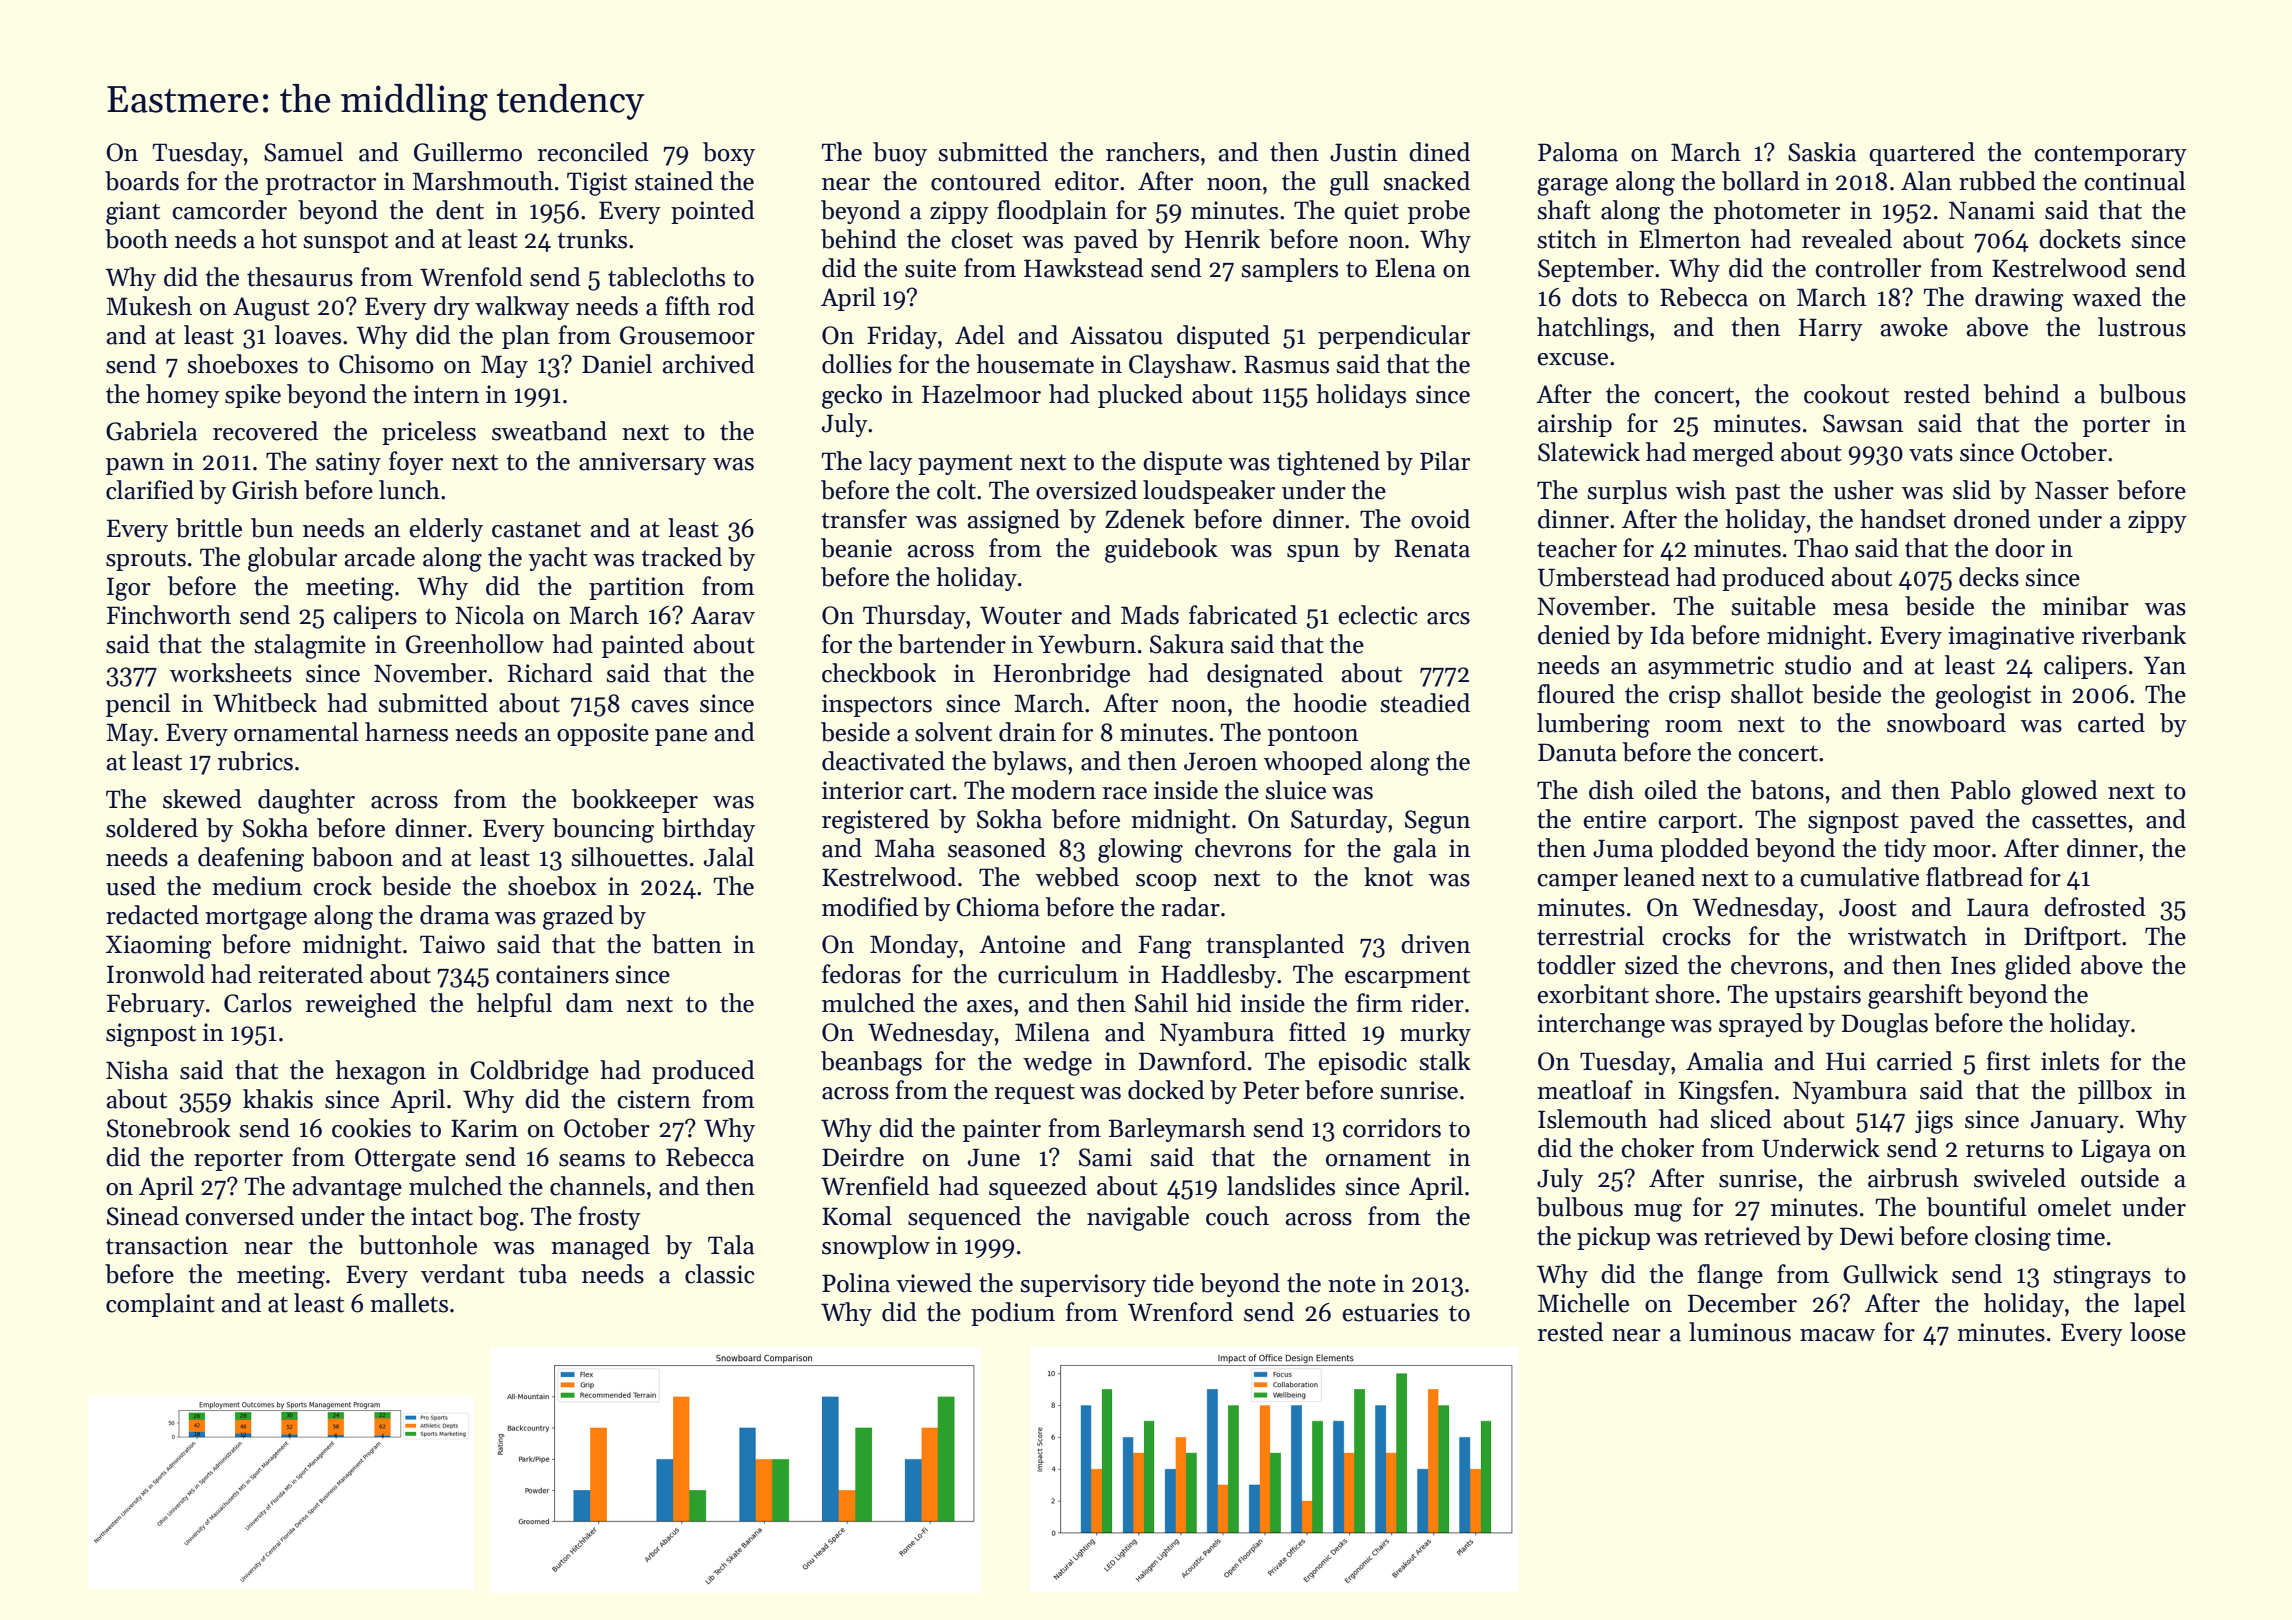  I want to click on riverbank, so click(2134, 635).
